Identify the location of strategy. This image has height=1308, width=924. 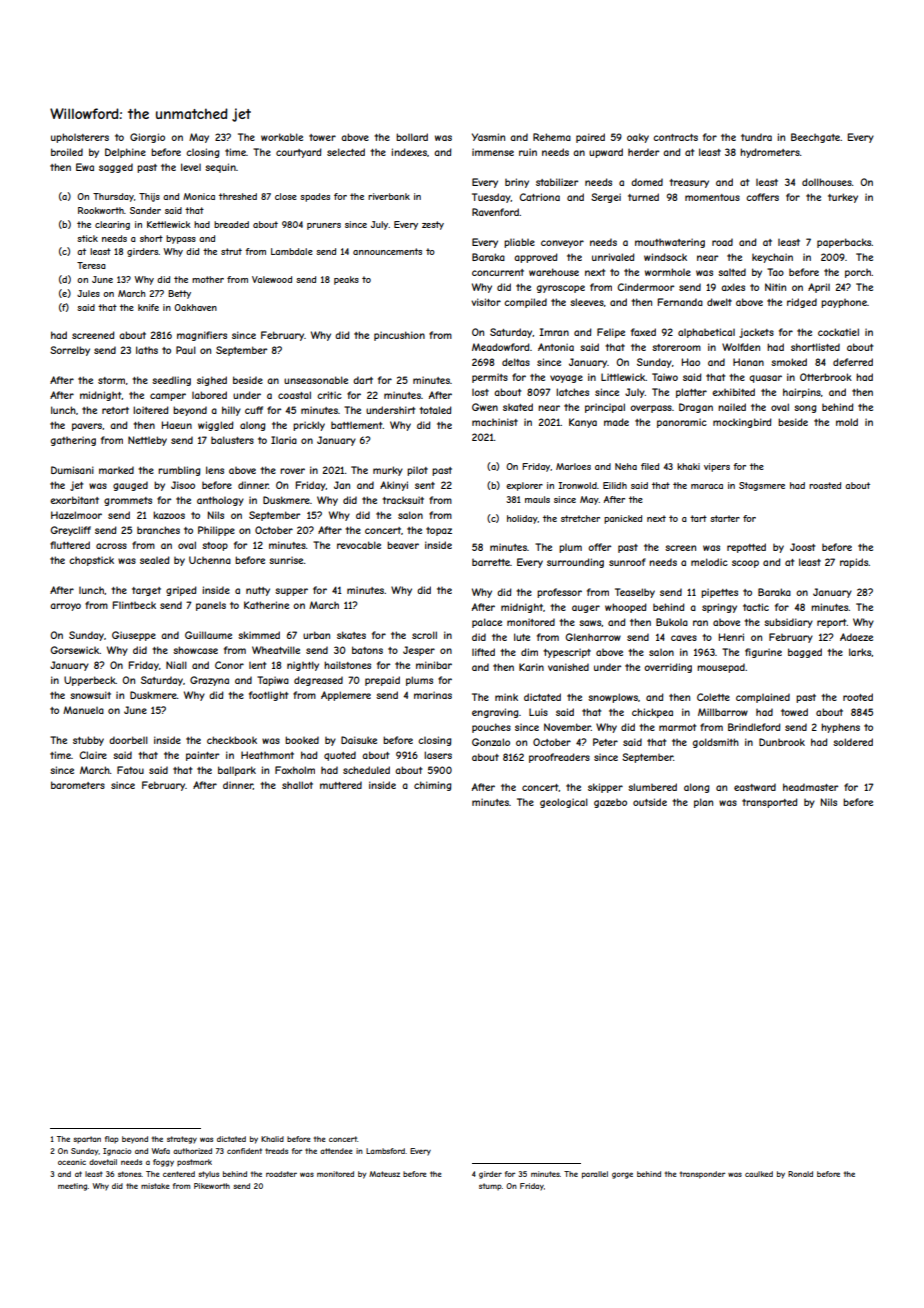
(182, 1140).
